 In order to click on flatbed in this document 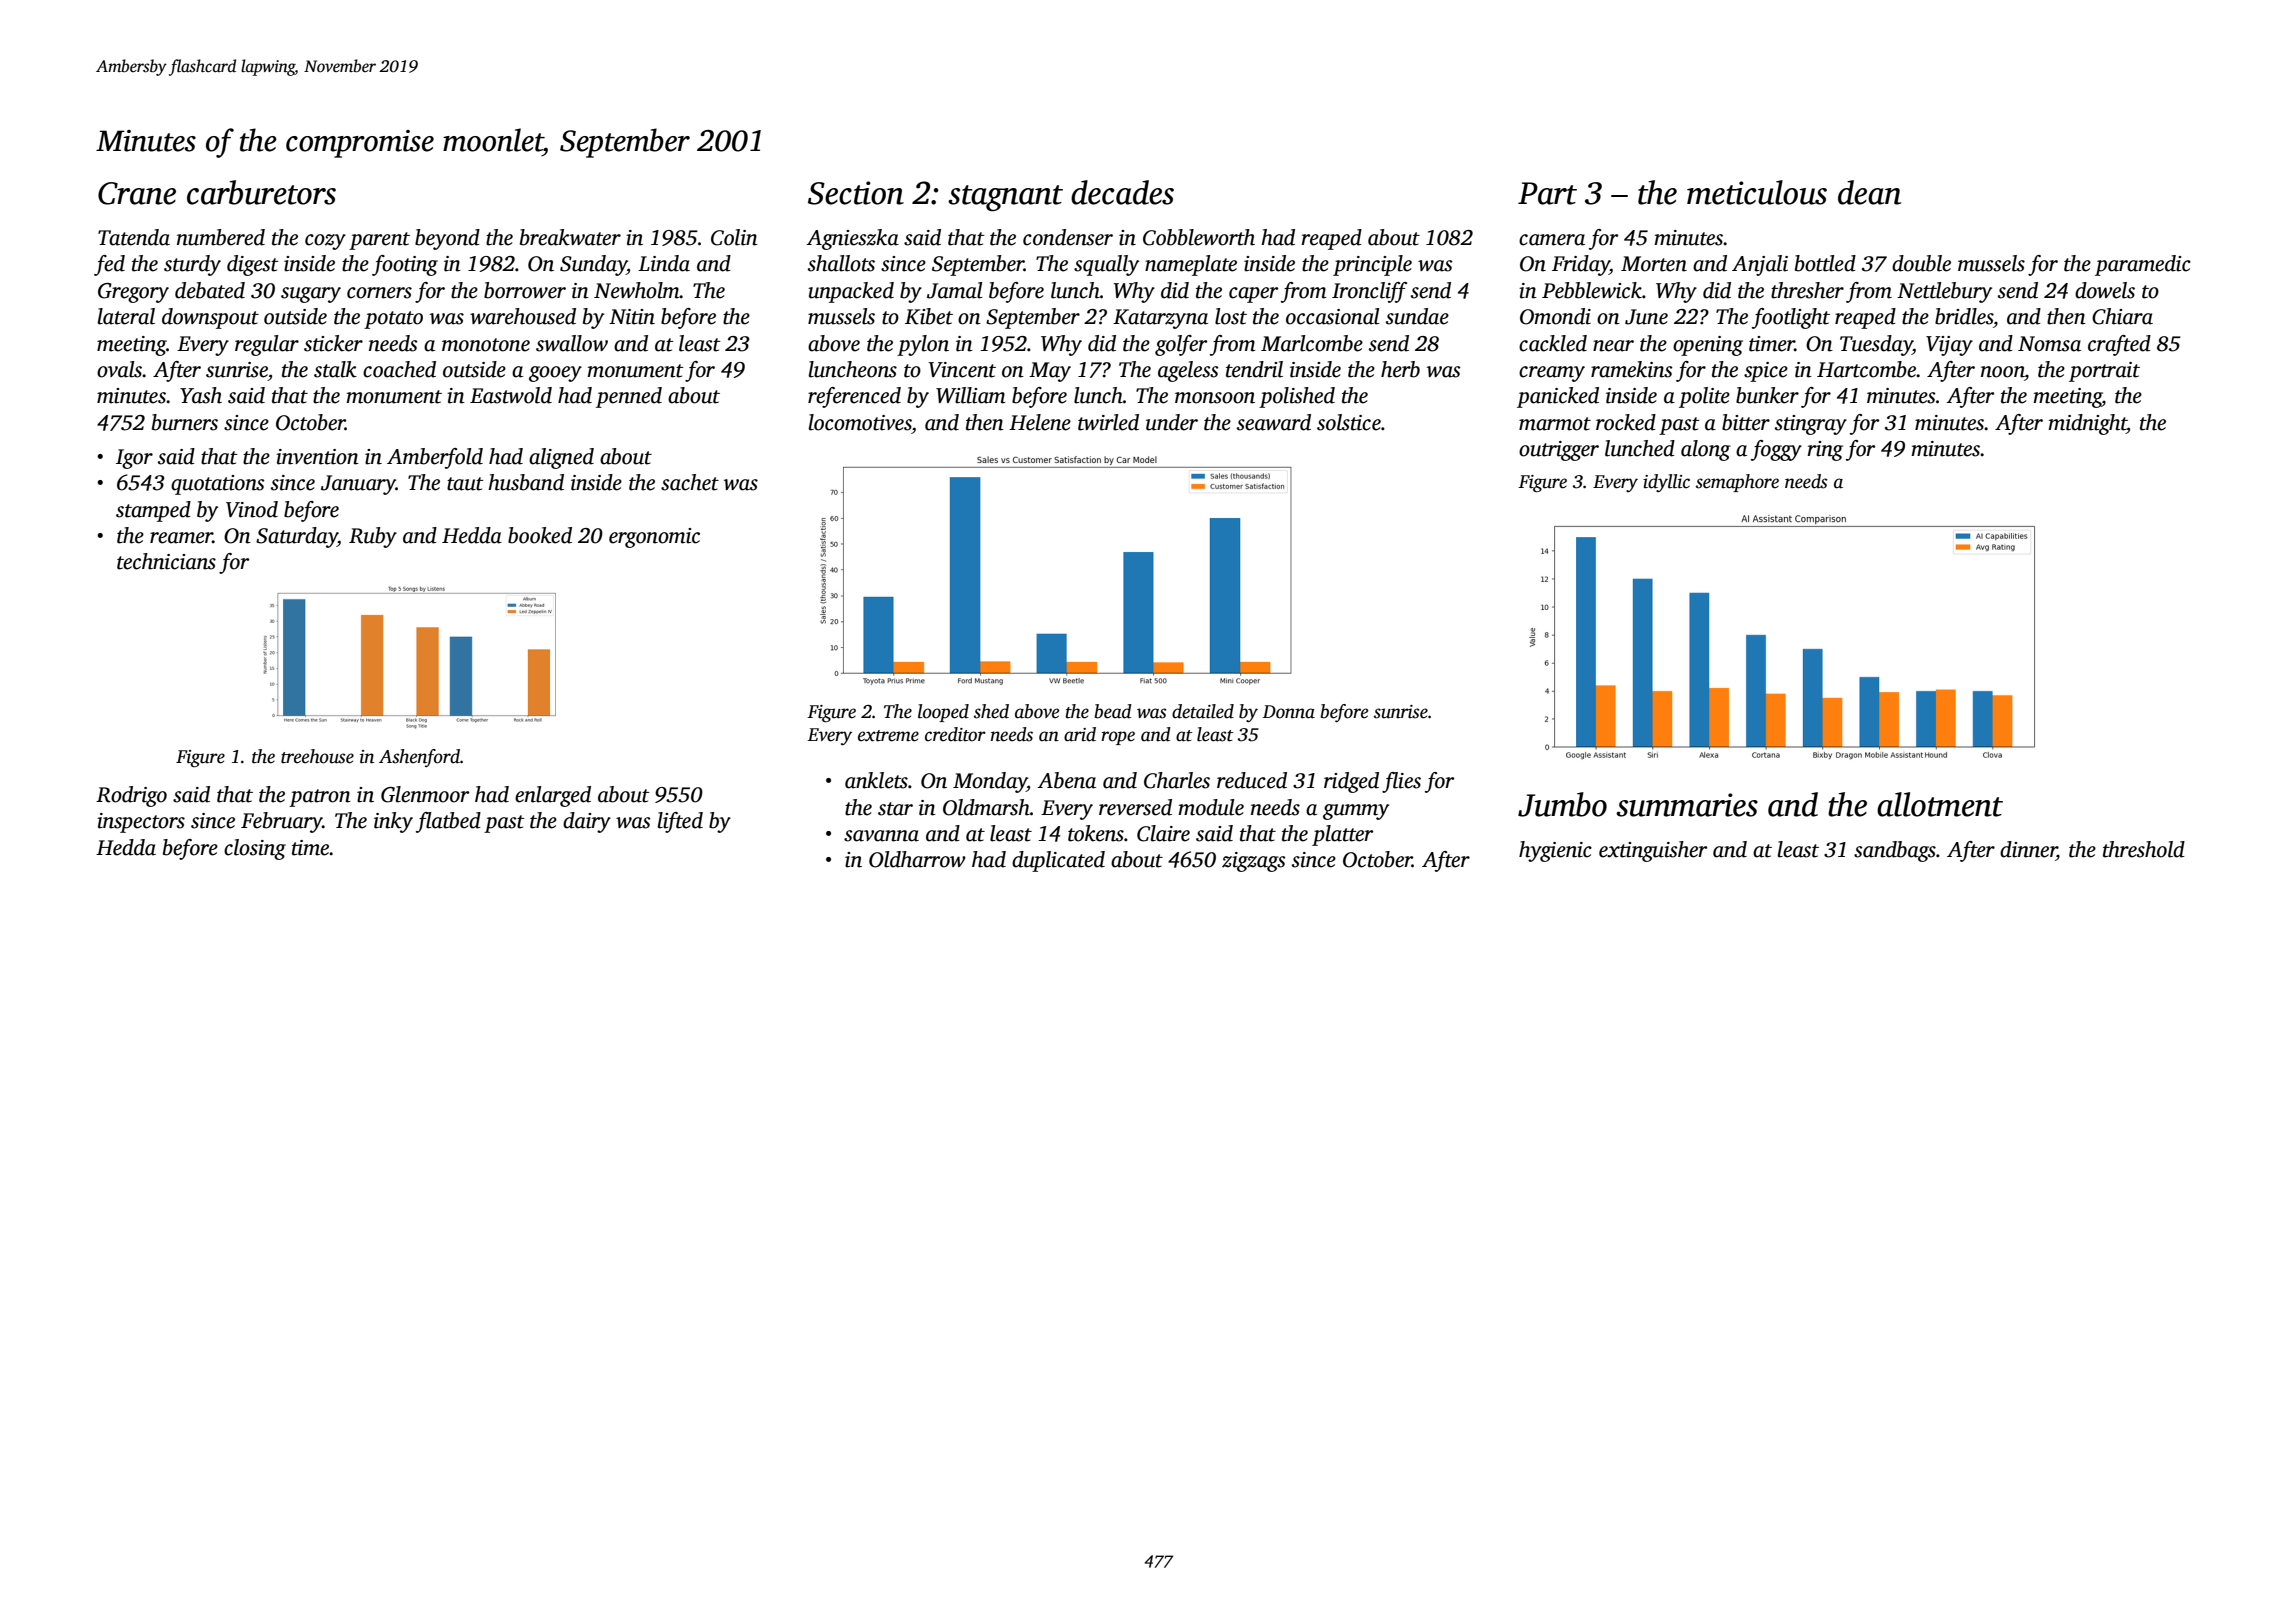, I will do `click(448, 822)`.
